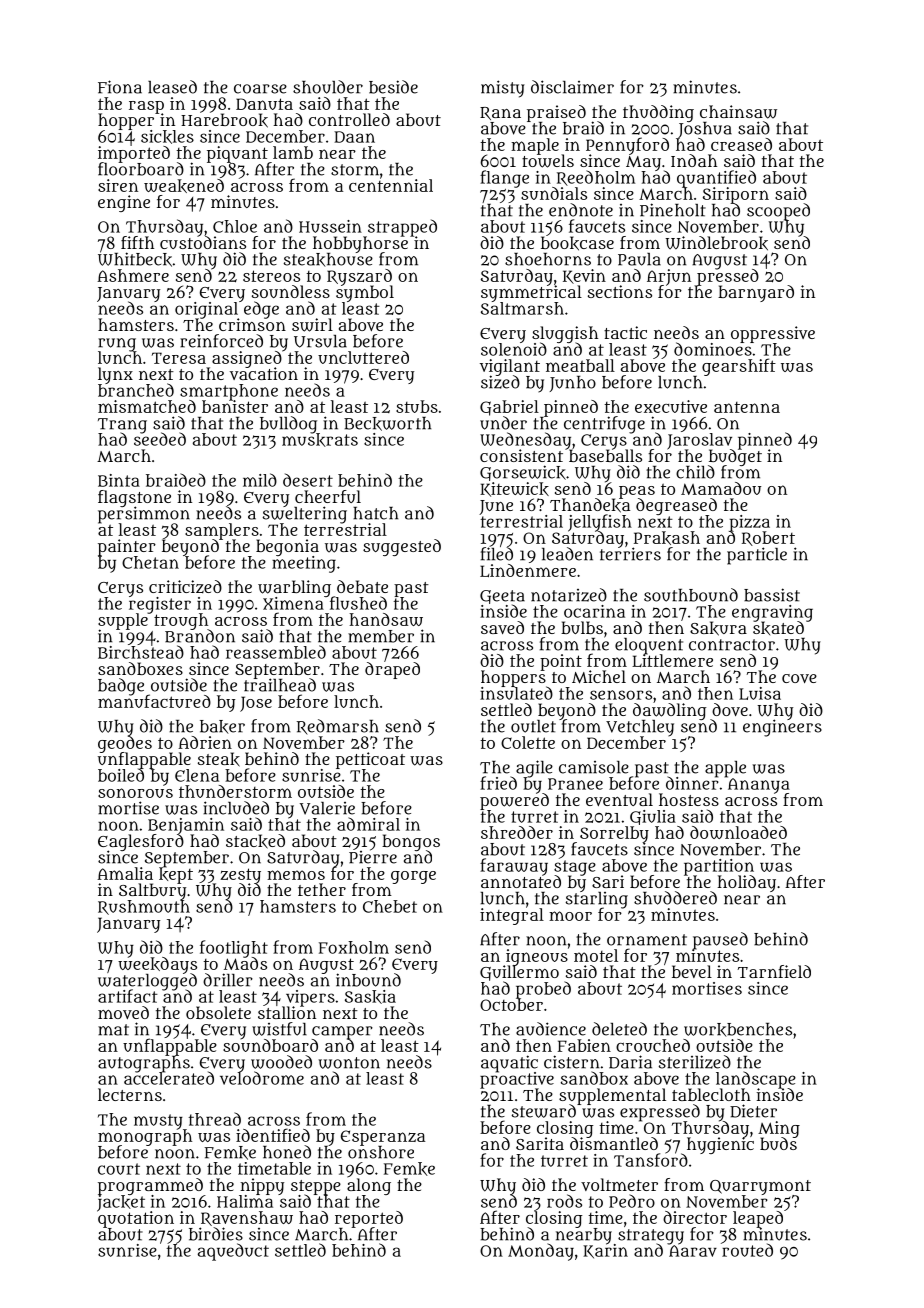 The image size is (924, 1308). I want to click on Pranee, so click(575, 784).
